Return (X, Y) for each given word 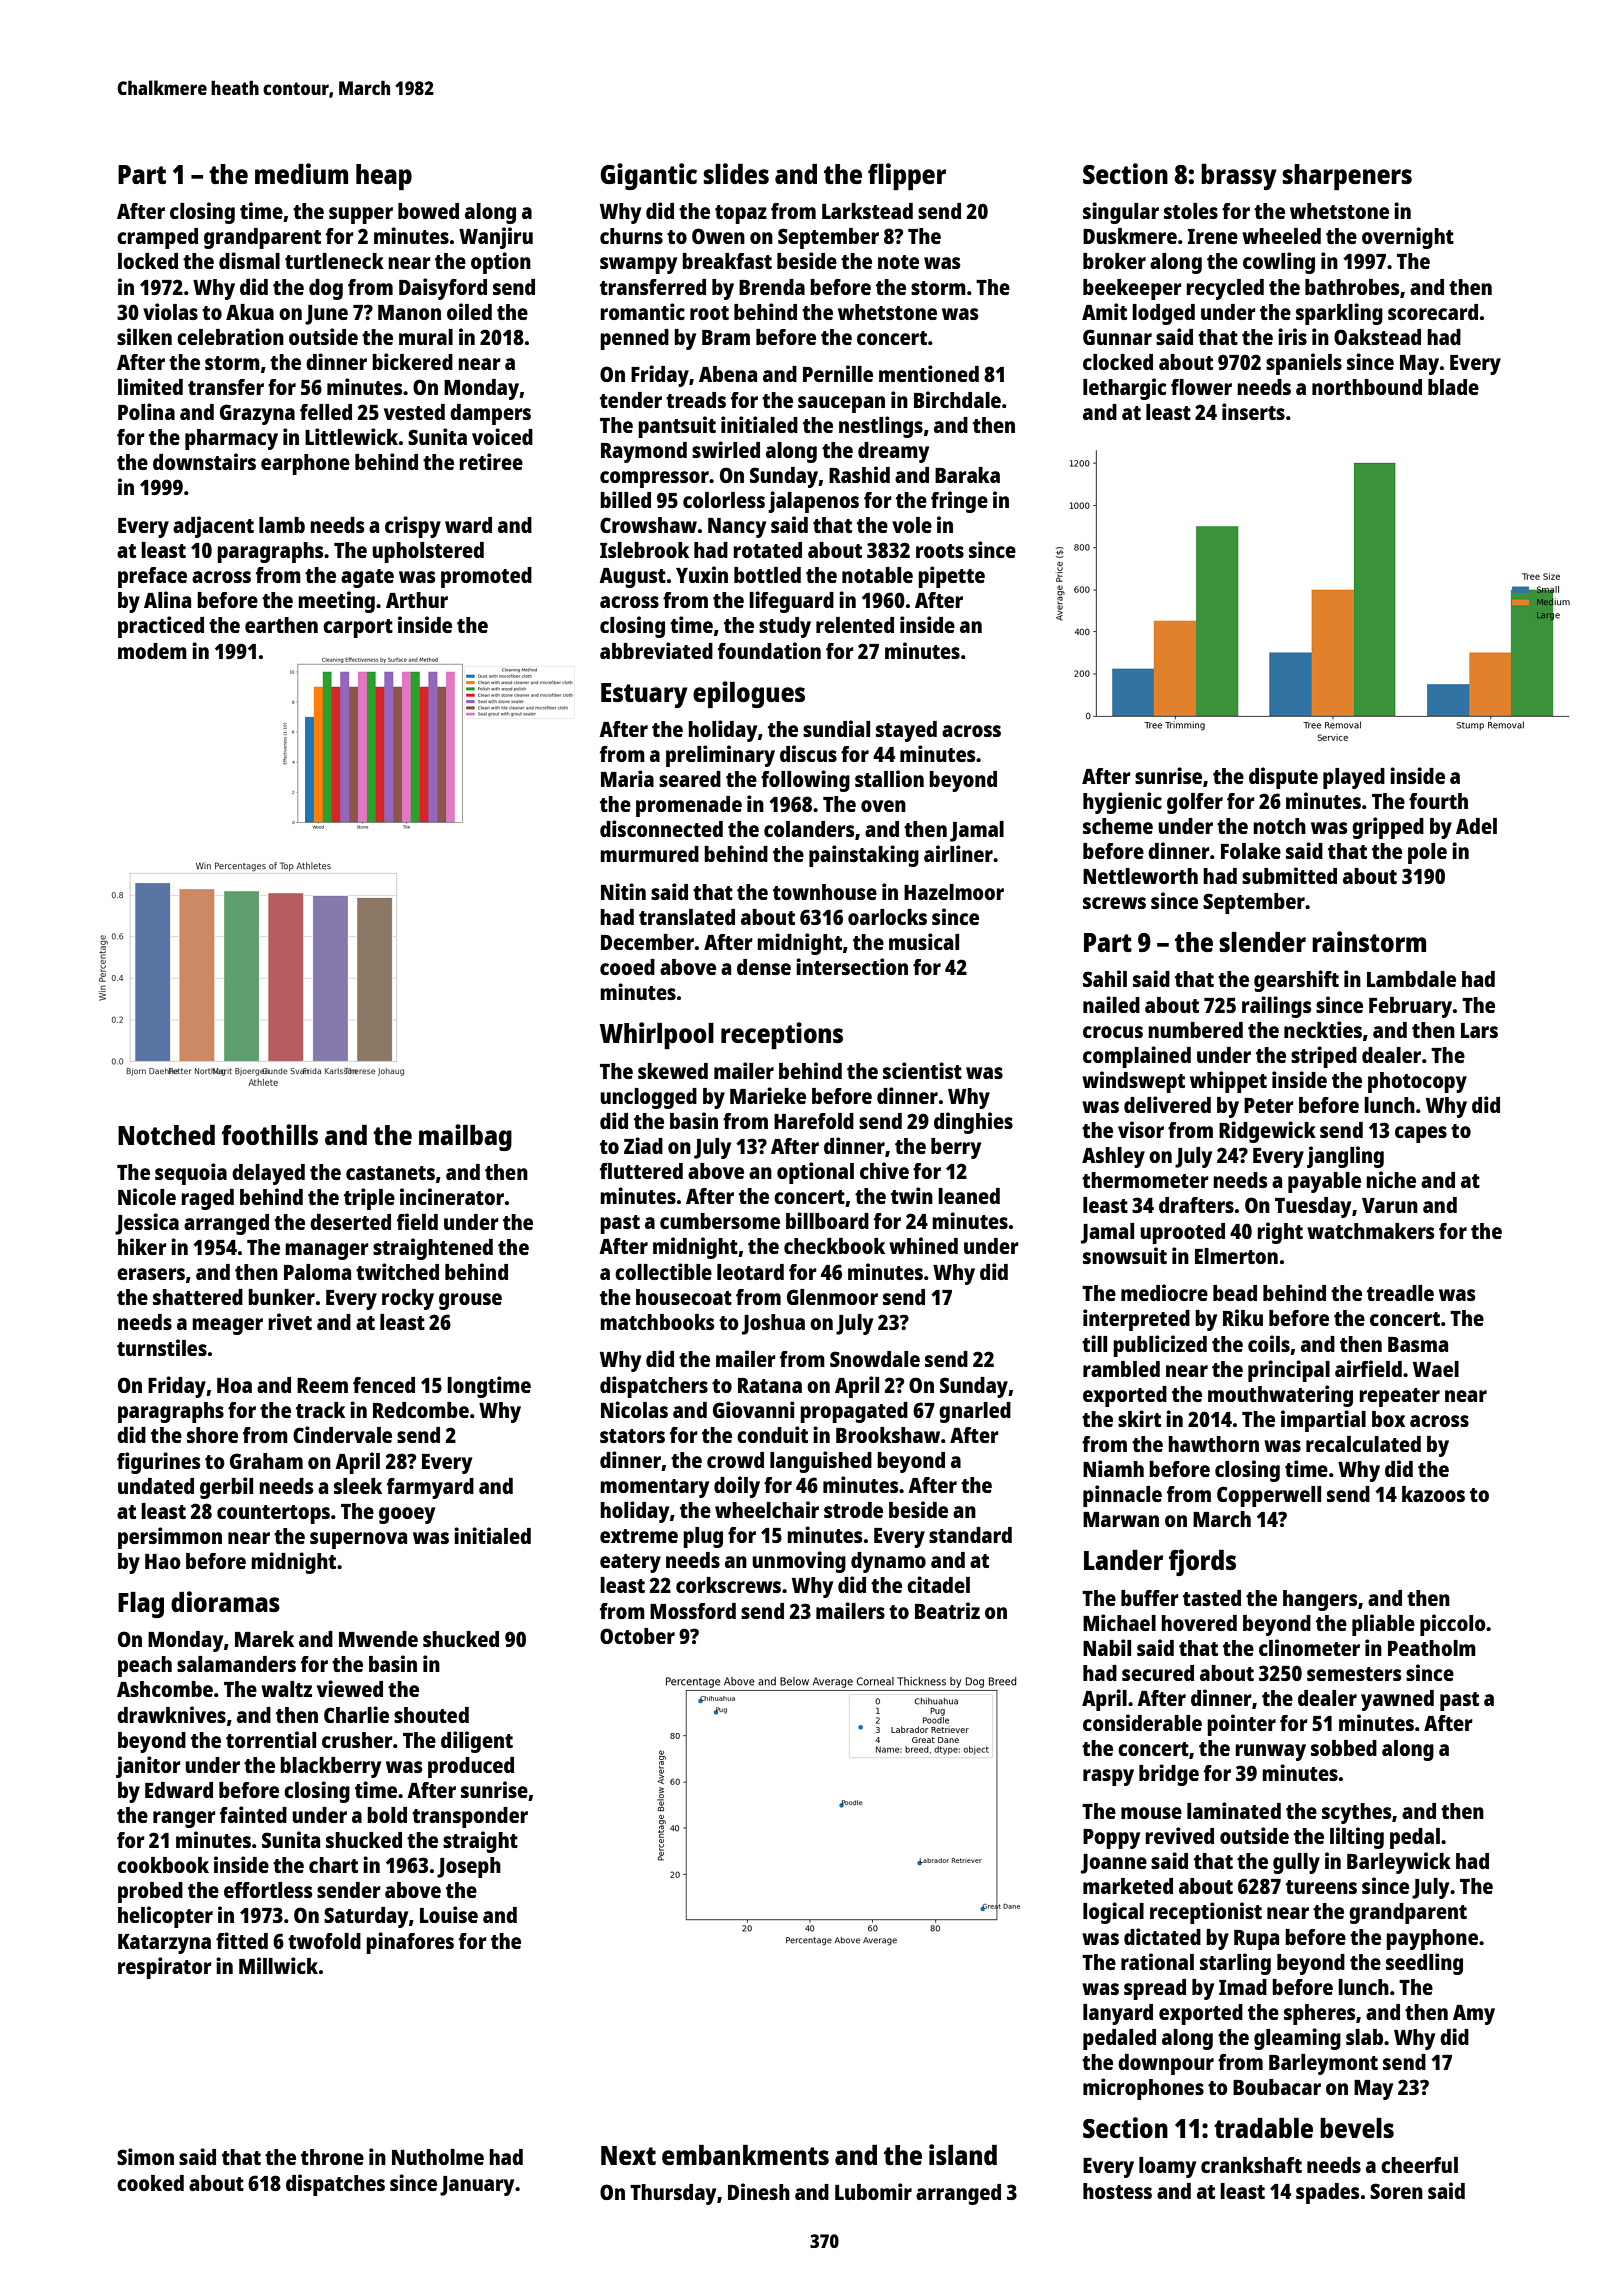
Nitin (623, 891)
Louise (449, 1914)
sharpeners (1347, 177)
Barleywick (1399, 1863)
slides (736, 173)
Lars (1479, 1030)
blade (1453, 387)
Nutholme (438, 2157)
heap (384, 177)
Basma (1418, 1344)
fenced (384, 1385)
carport (358, 628)
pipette (951, 577)
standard (970, 1535)
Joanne (1114, 1864)
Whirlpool (657, 1035)
